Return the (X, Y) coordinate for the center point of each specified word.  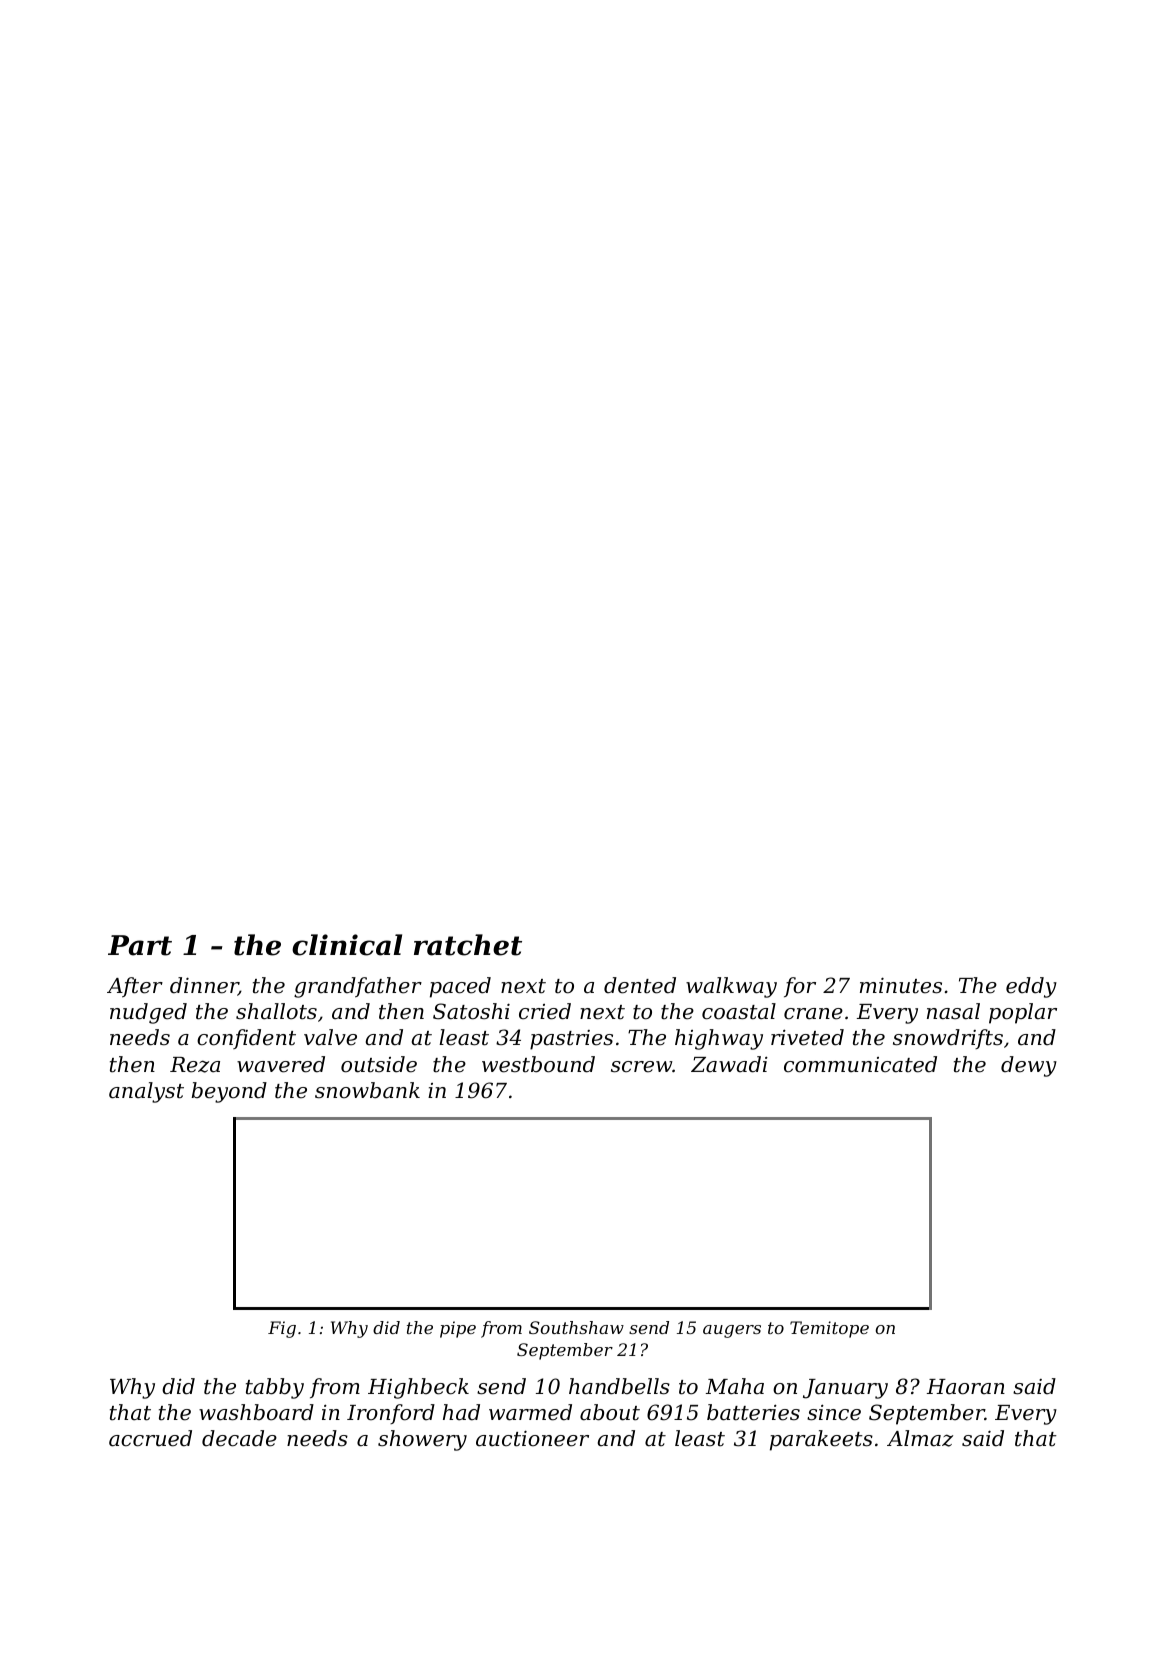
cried (545, 1011)
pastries (571, 1040)
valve (330, 1037)
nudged (148, 1013)
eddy (1031, 987)
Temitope (829, 1329)
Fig (282, 1329)
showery (422, 1440)
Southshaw (576, 1327)
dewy (1029, 1066)
